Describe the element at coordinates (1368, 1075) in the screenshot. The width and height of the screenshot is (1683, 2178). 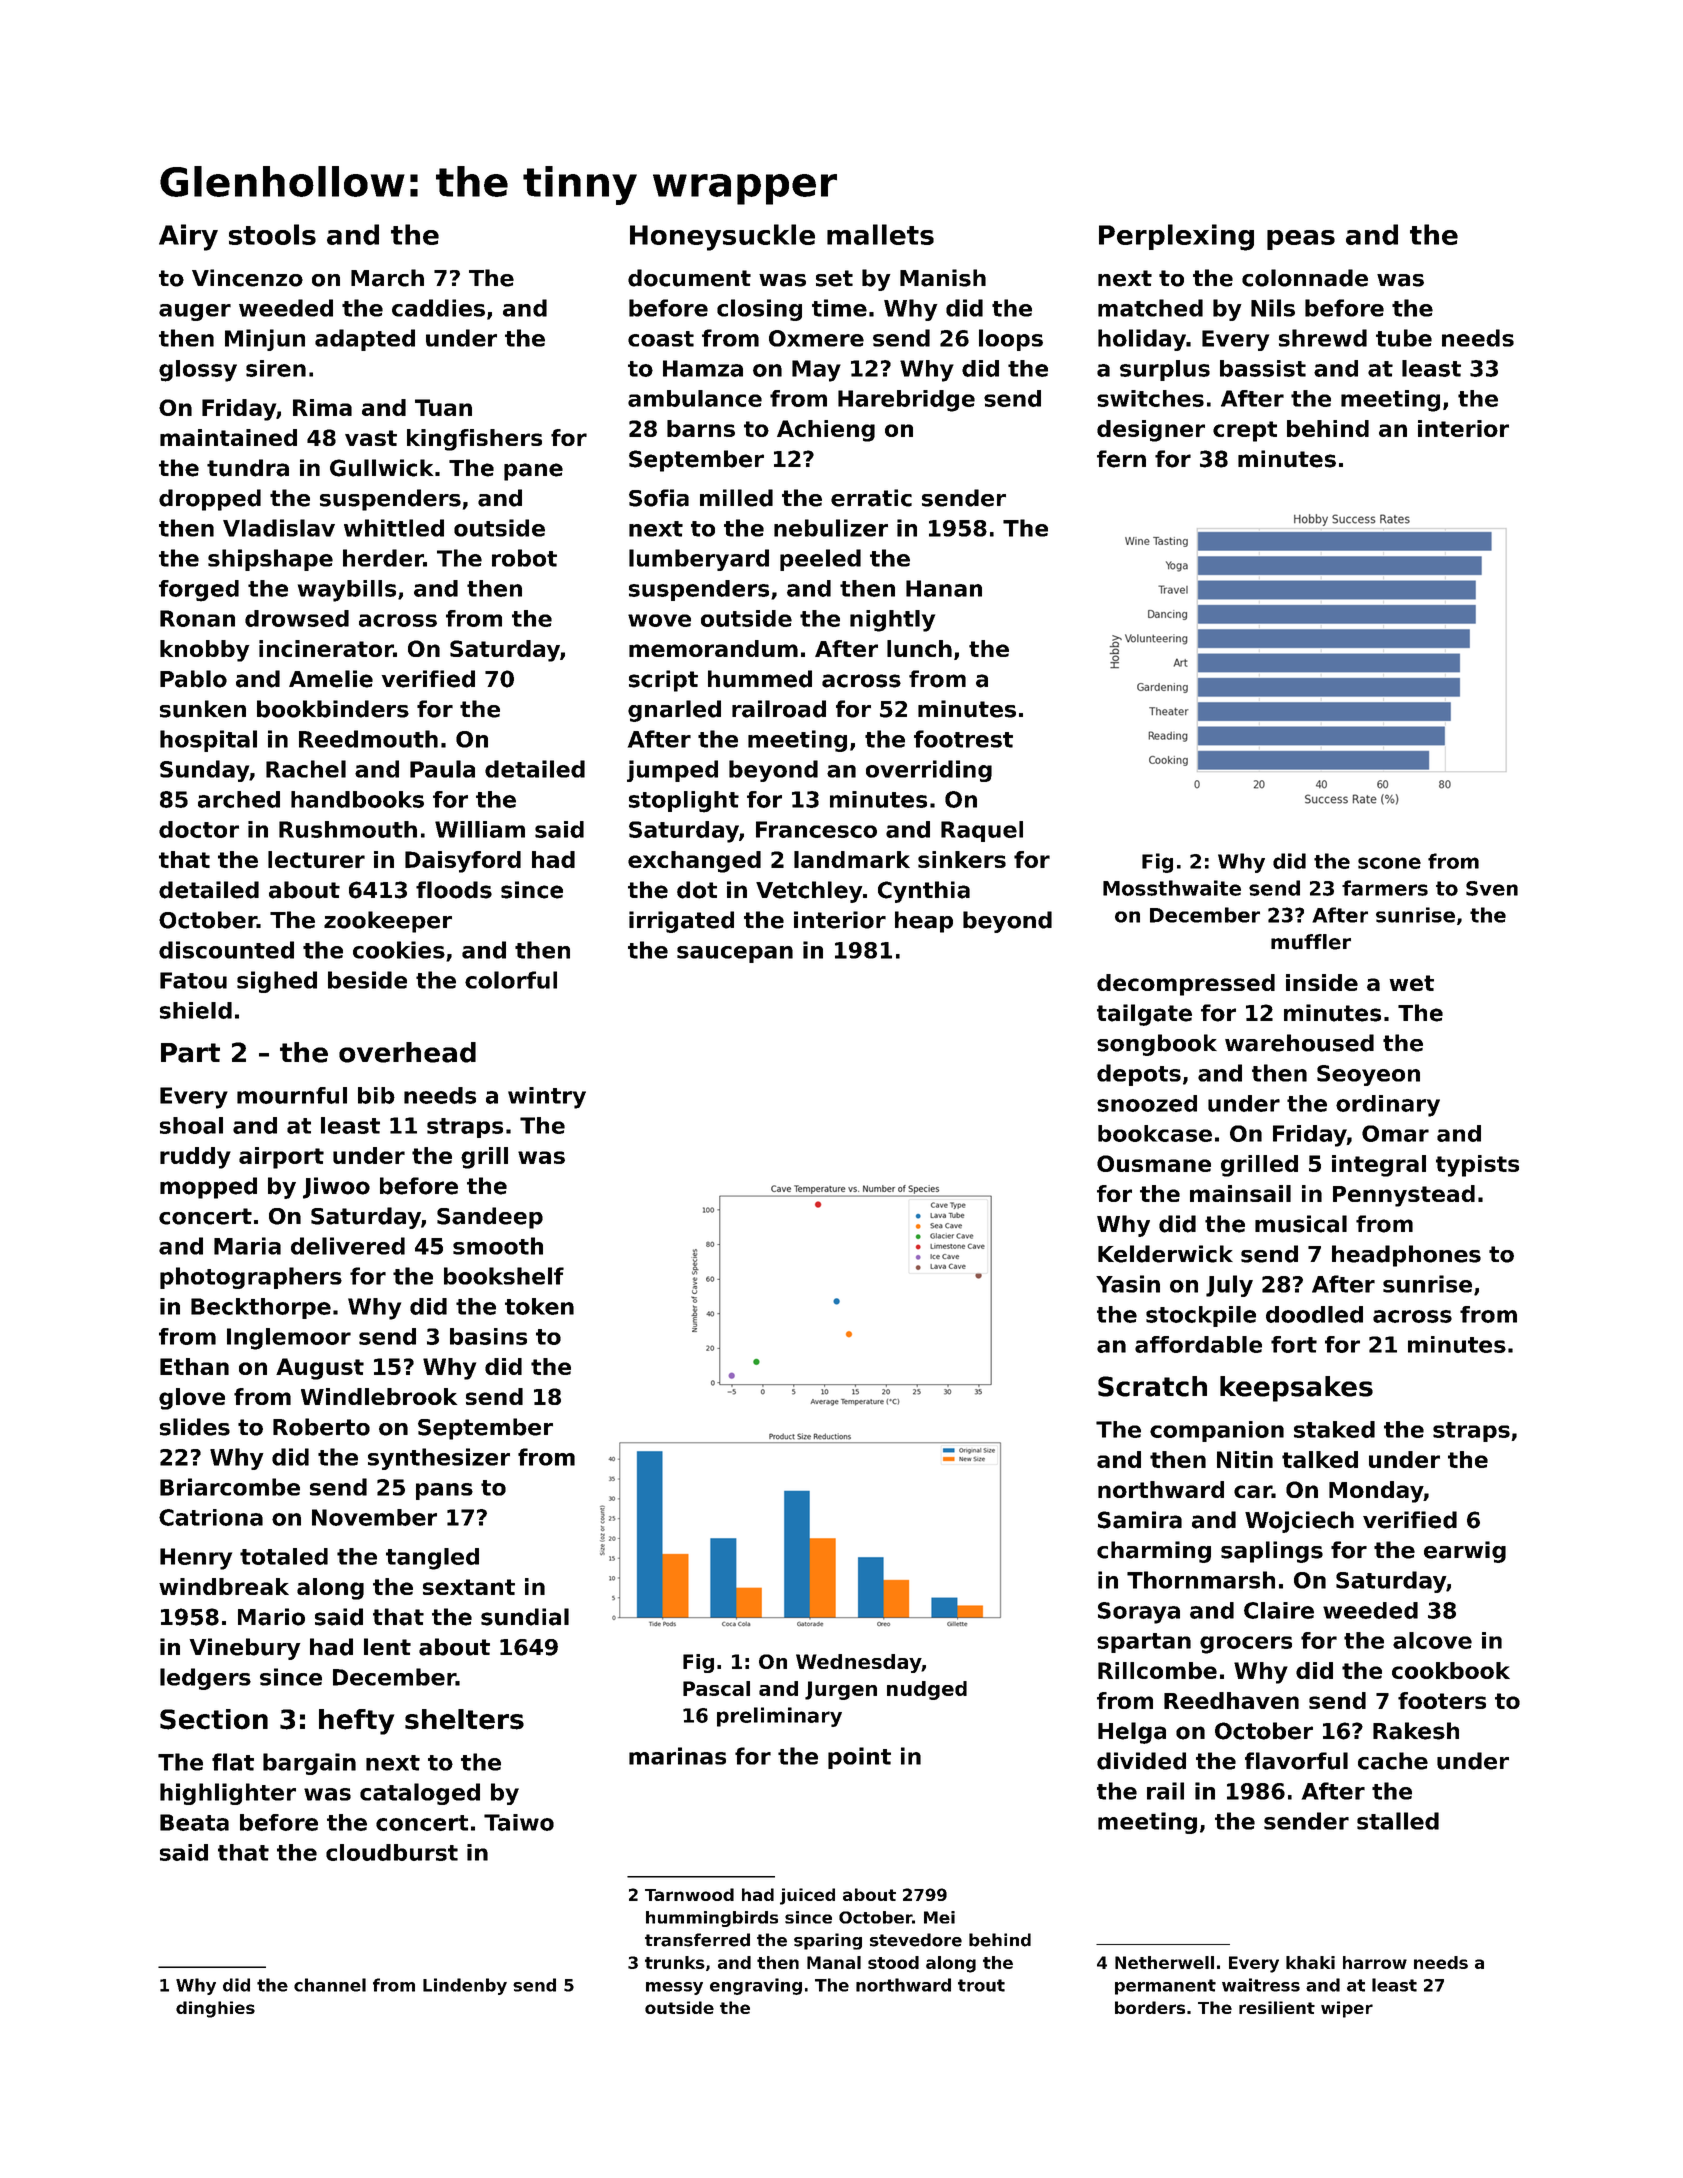
I see `Seoyeon` at that location.
